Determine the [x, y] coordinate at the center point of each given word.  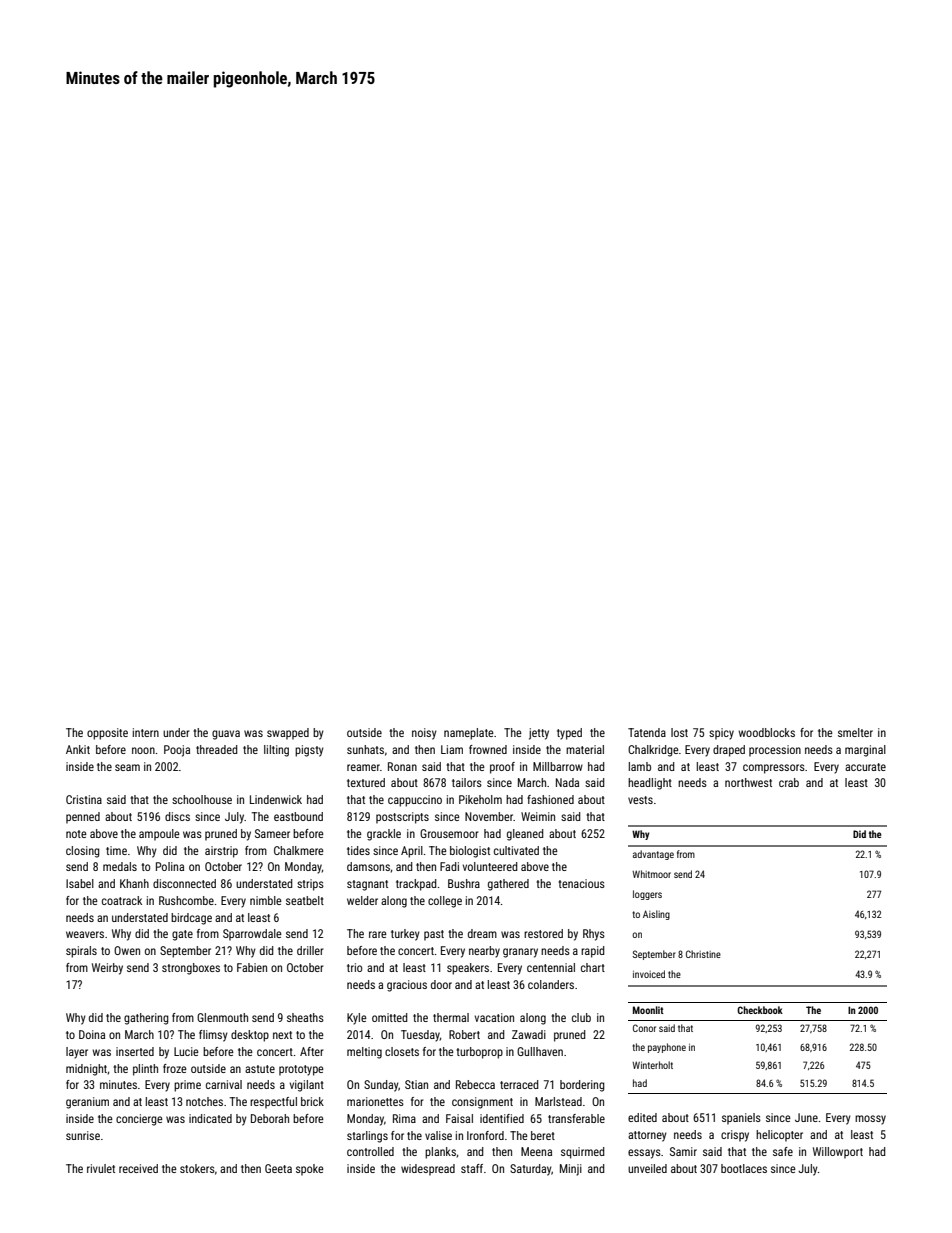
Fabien [252, 967]
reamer [363, 767]
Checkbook [760, 1010]
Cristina [84, 799]
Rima [404, 1118]
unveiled [647, 1168]
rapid [593, 952]
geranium [87, 1103]
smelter [855, 732]
